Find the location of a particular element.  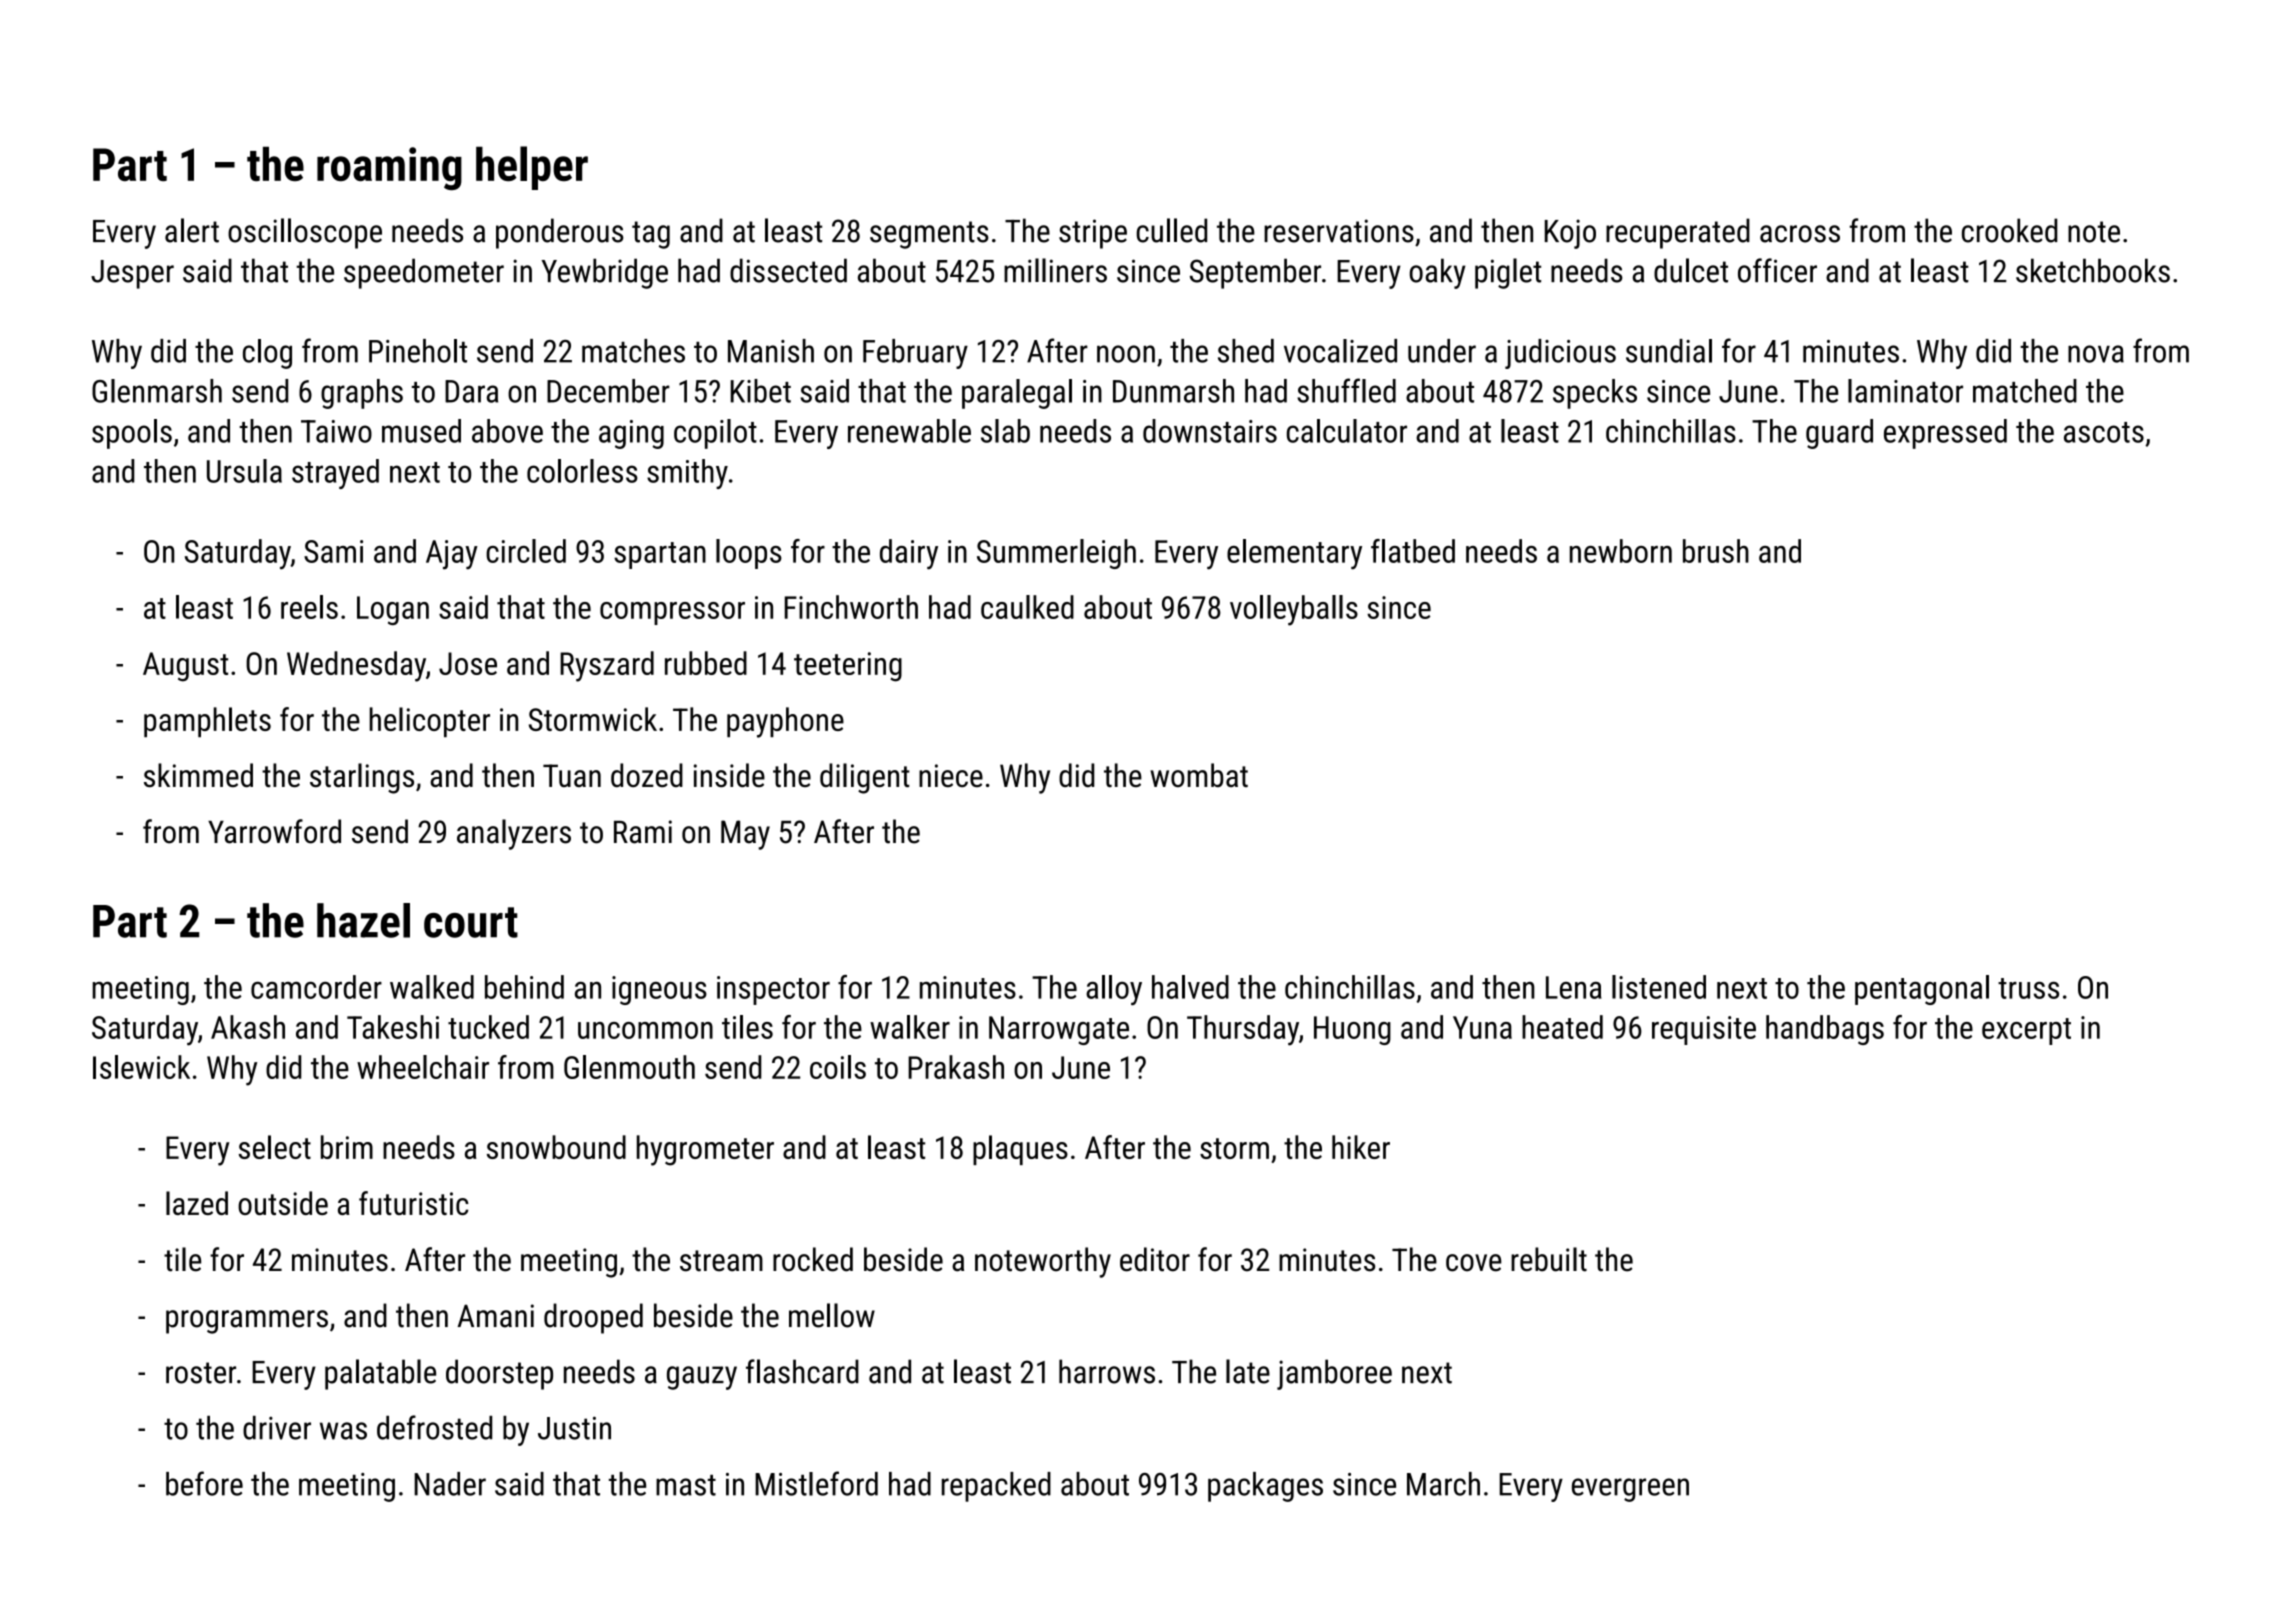

Ryszard is located at coordinates (607, 666).
